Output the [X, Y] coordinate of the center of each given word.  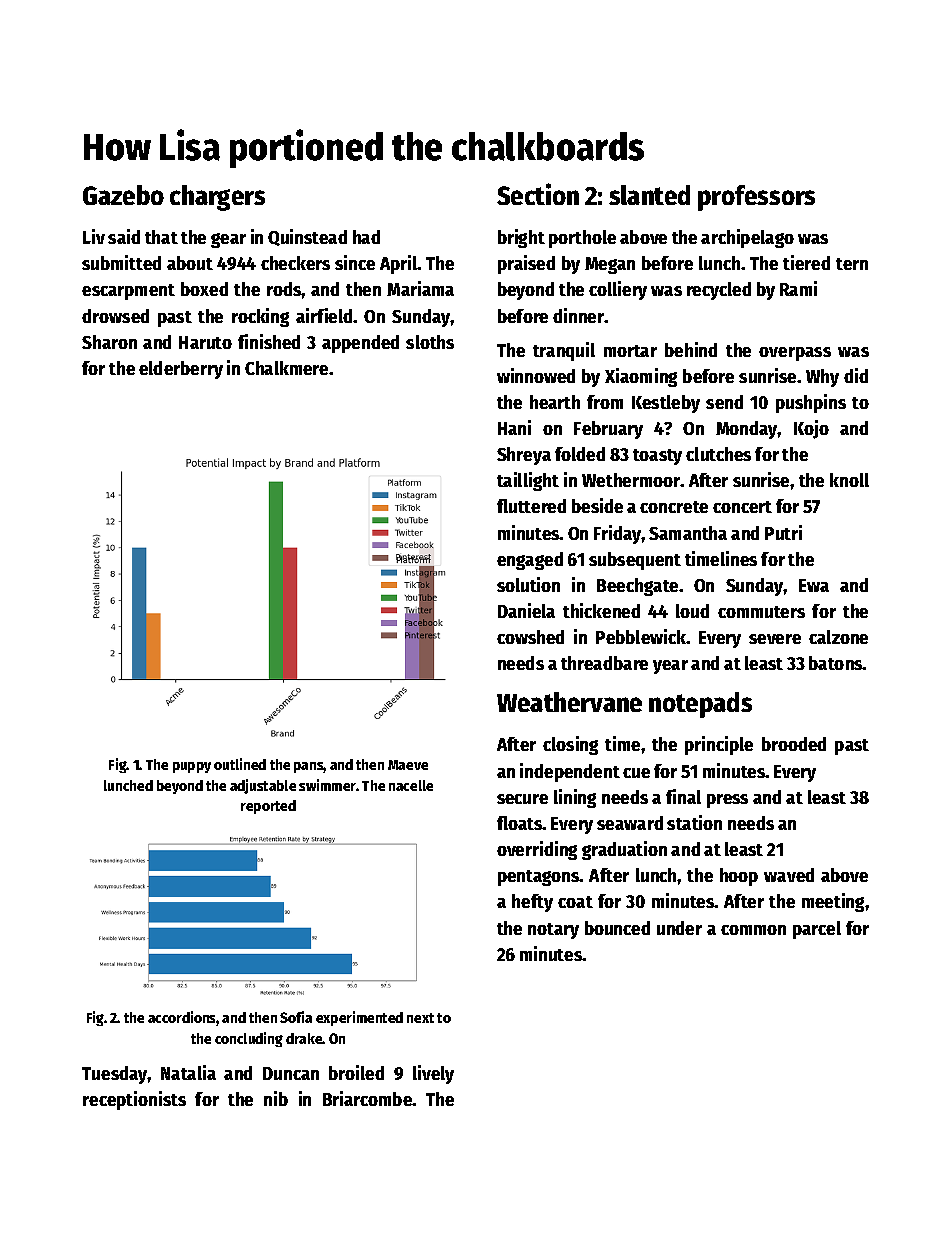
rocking [260, 317]
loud [692, 611]
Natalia [188, 1072]
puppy [192, 767]
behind [691, 349]
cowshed [530, 637]
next [420, 1018]
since [355, 262]
